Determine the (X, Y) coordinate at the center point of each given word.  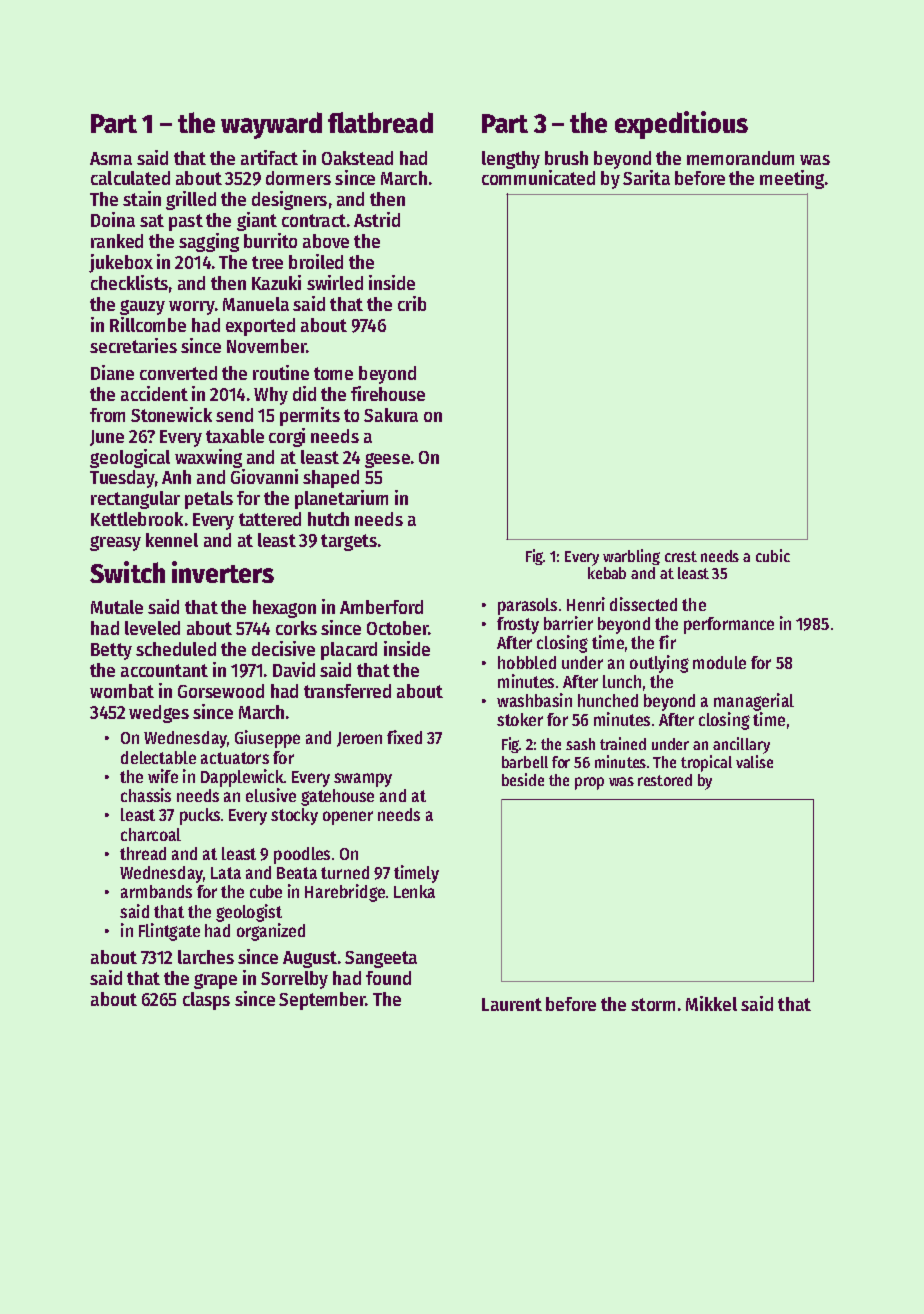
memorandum (740, 158)
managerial (754, 702)
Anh (176, 477)
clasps (206, 1001)
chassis (146, 795)
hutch (328, 519)
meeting (792, 179)
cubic (773, 555)
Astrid (377, 219)
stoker (520, 719)
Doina (113, 219)
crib (412, 303)
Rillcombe (148, 324)
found (388, 978)
